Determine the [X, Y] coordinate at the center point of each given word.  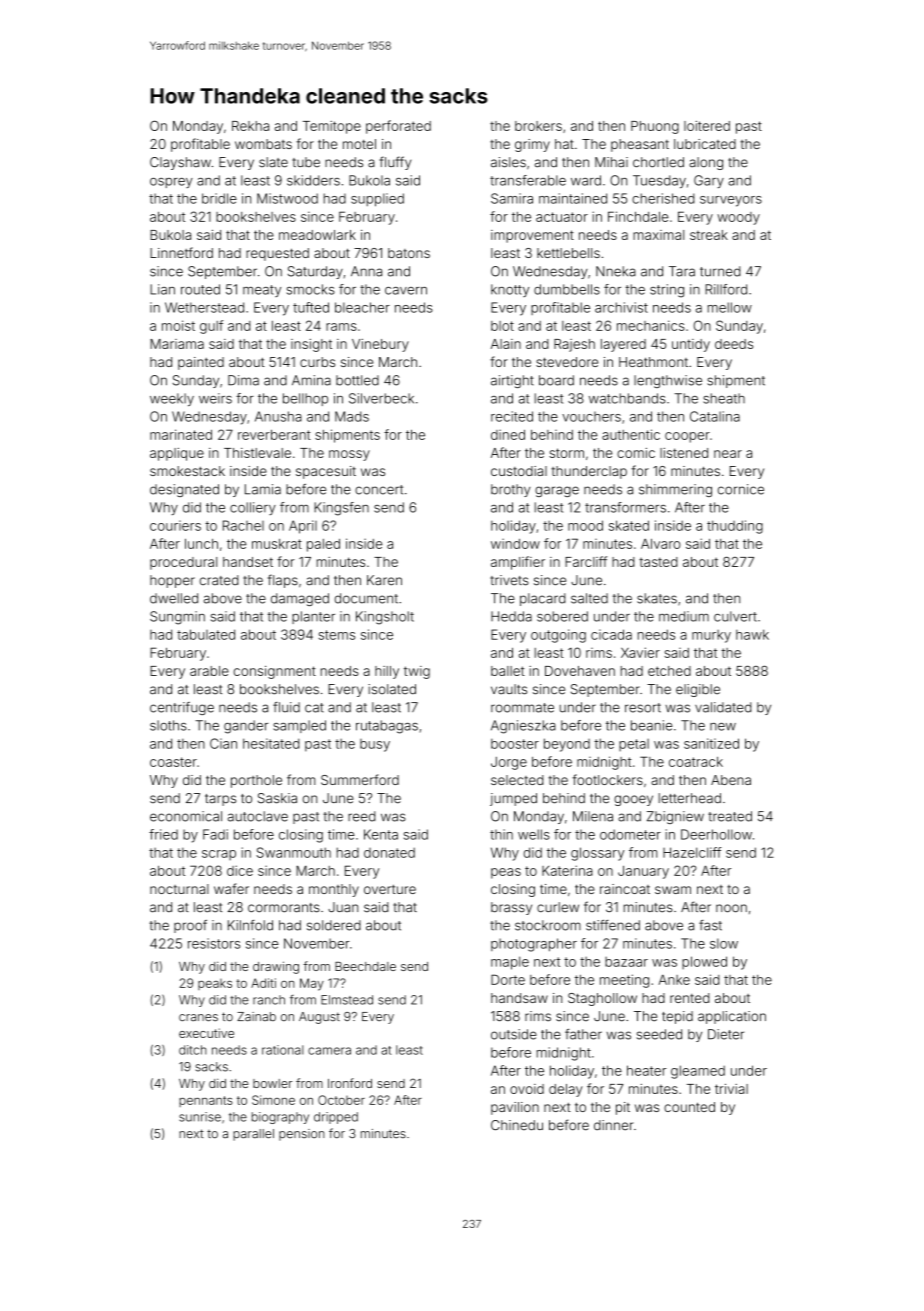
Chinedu [517, 1125]
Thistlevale [257, 453]
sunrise [200, 1117]
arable [209, 671]
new [723, 727]
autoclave [258, 816]
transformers [625, 507]
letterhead [690, 798]
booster [515, 744]
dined [508, 435]
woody [738, 218]
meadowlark [317, 235]
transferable [528, 180]
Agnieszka [523, 727]
